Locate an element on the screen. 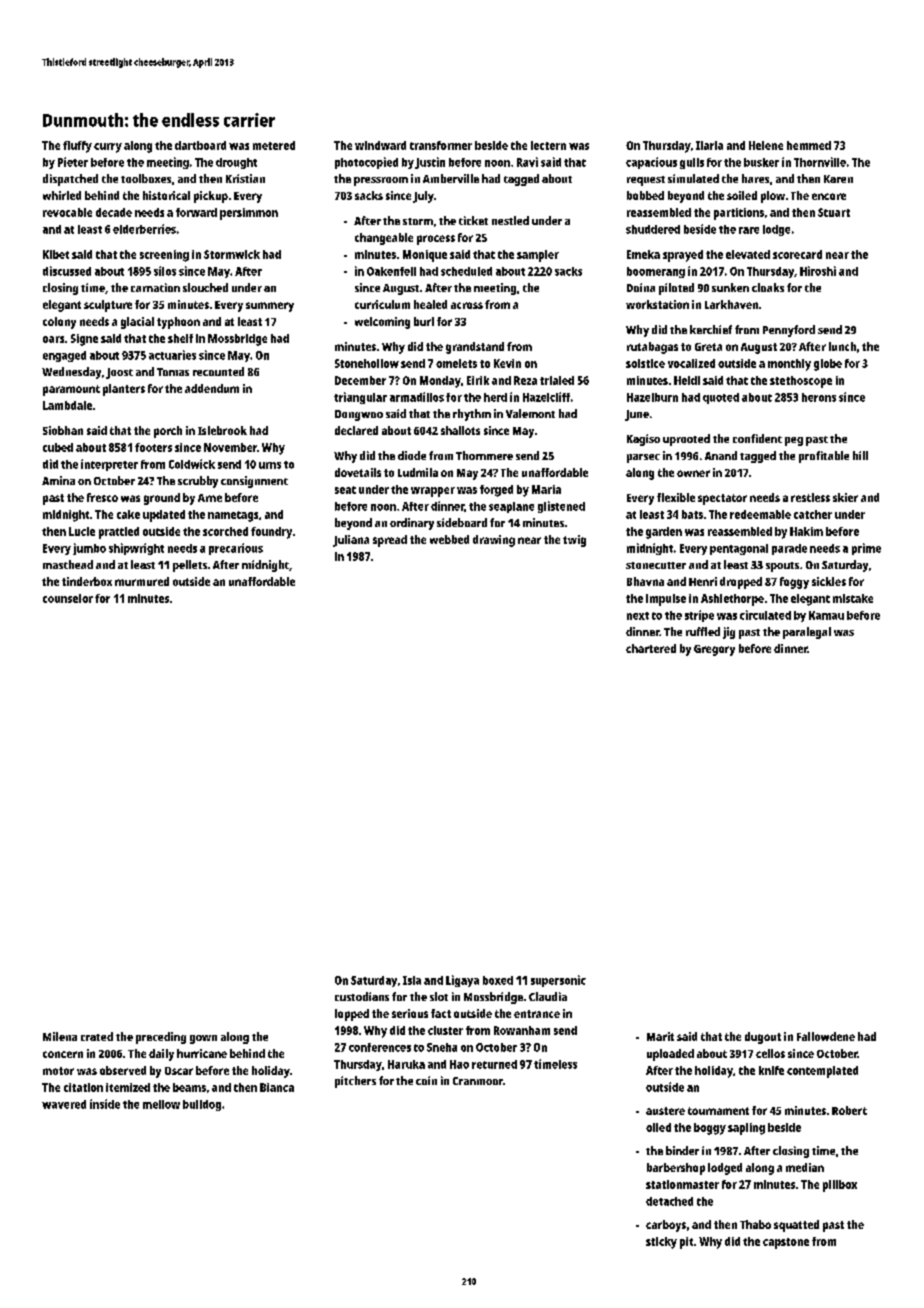 The image size is (924, 1308). Marit is located at coordinates (660, 1036).
